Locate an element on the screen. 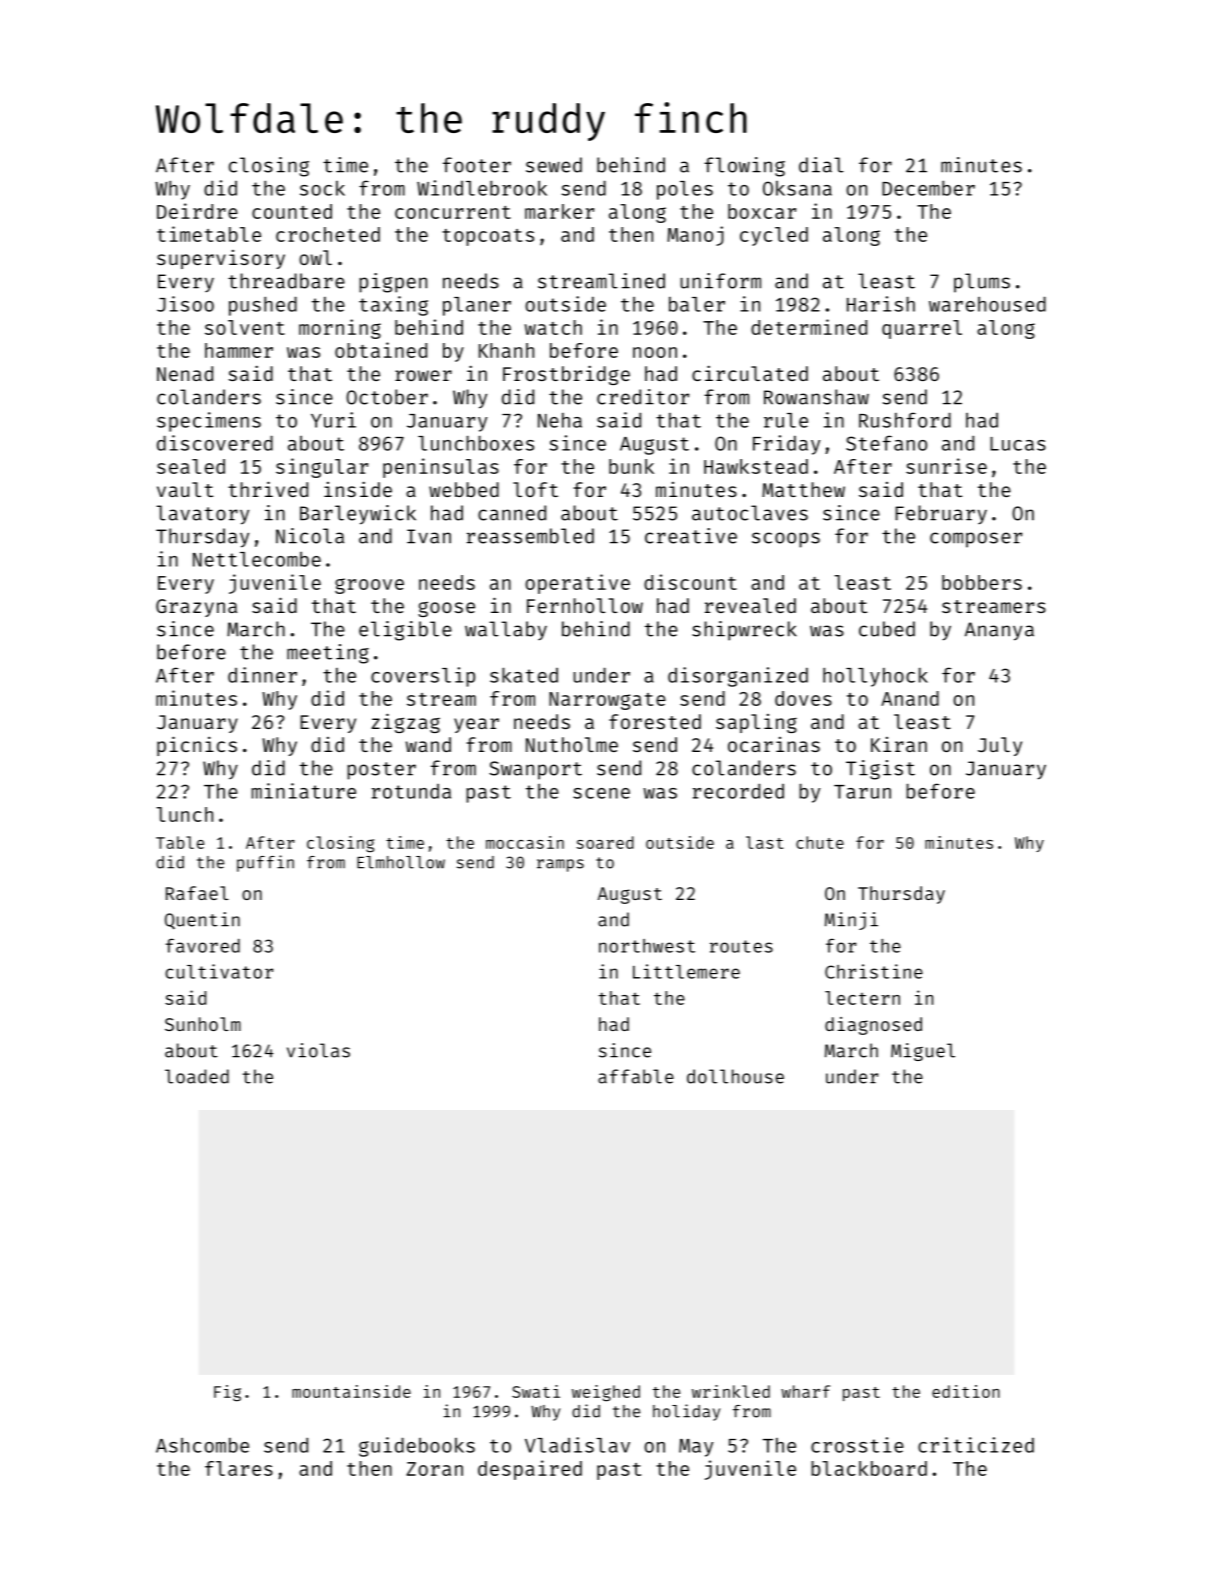 The height and width of the screenshot is (1570, 1213). Nenad is located at coordinates (185, 373).
